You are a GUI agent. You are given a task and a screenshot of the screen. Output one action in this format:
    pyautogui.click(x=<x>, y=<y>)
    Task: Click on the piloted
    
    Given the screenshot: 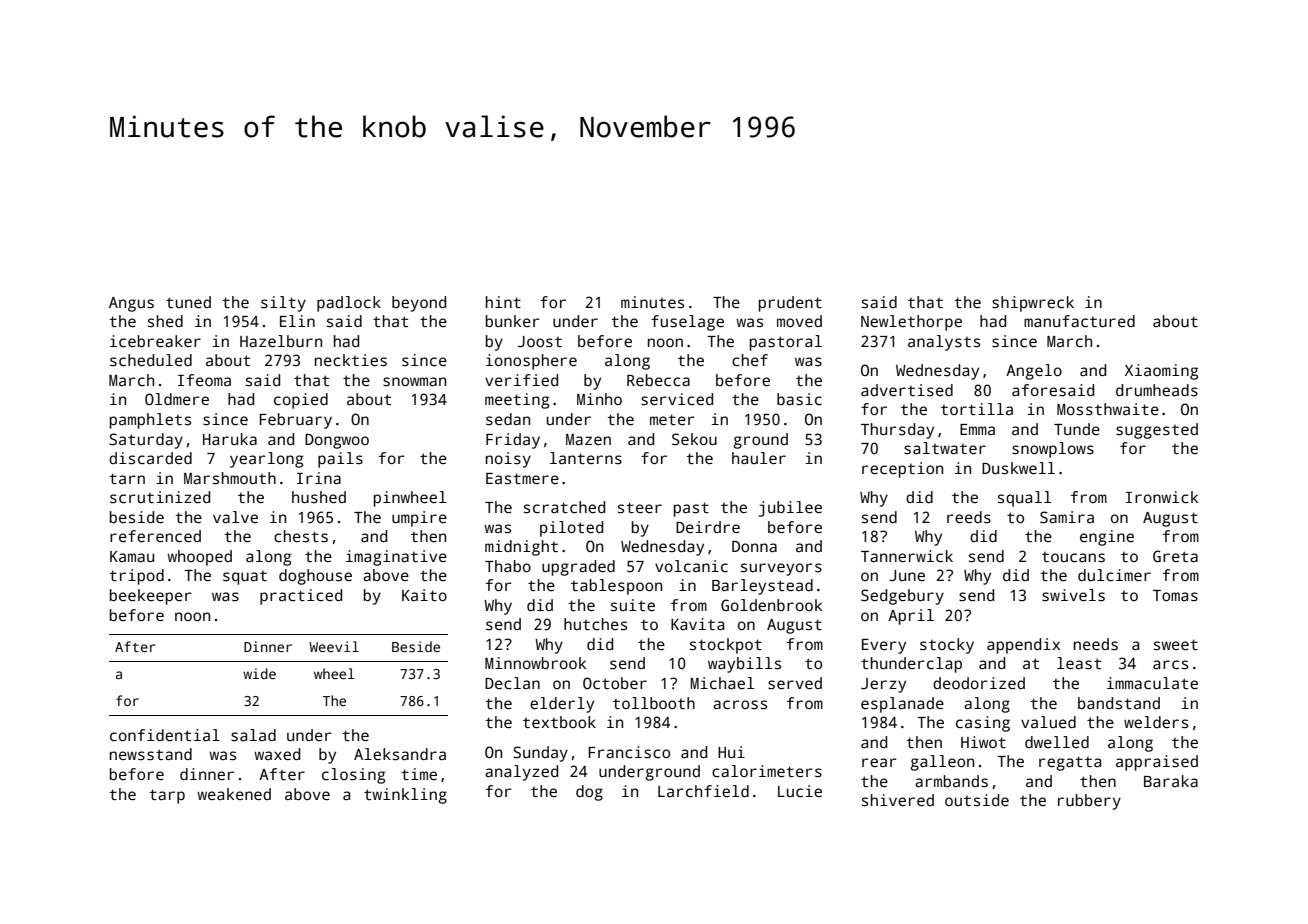 What is the action you would take?
    pyautogui.click(x=571, y=529)
